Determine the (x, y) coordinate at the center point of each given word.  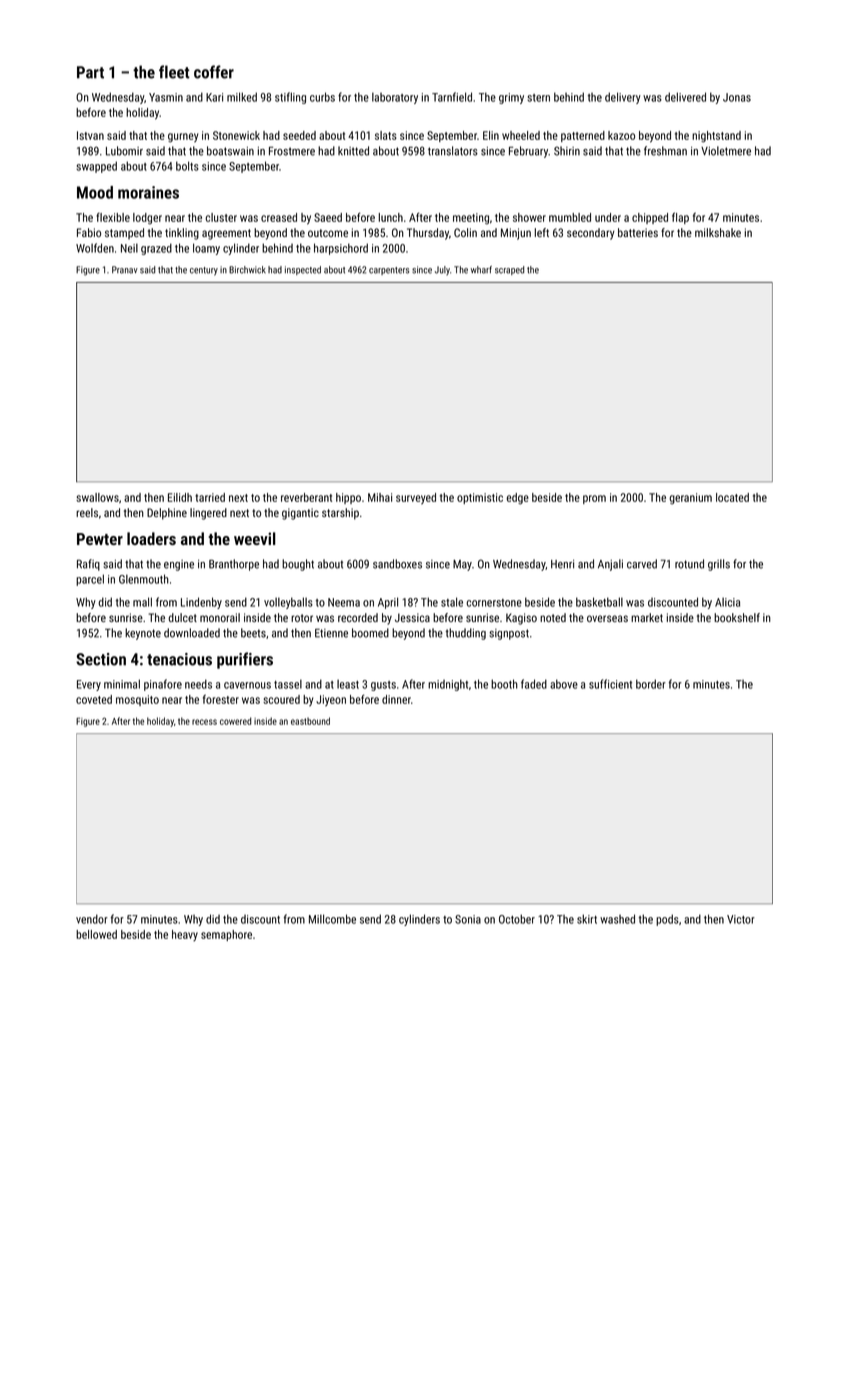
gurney (183, 138)
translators (453, 151)
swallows (97, 497)
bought (298, 565)
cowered (235, 721)
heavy (185, 935)
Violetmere (726, 151)
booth (504, 684)
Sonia (468, 919)
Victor (741, 919)
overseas (607, 618)
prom (594, 499)
